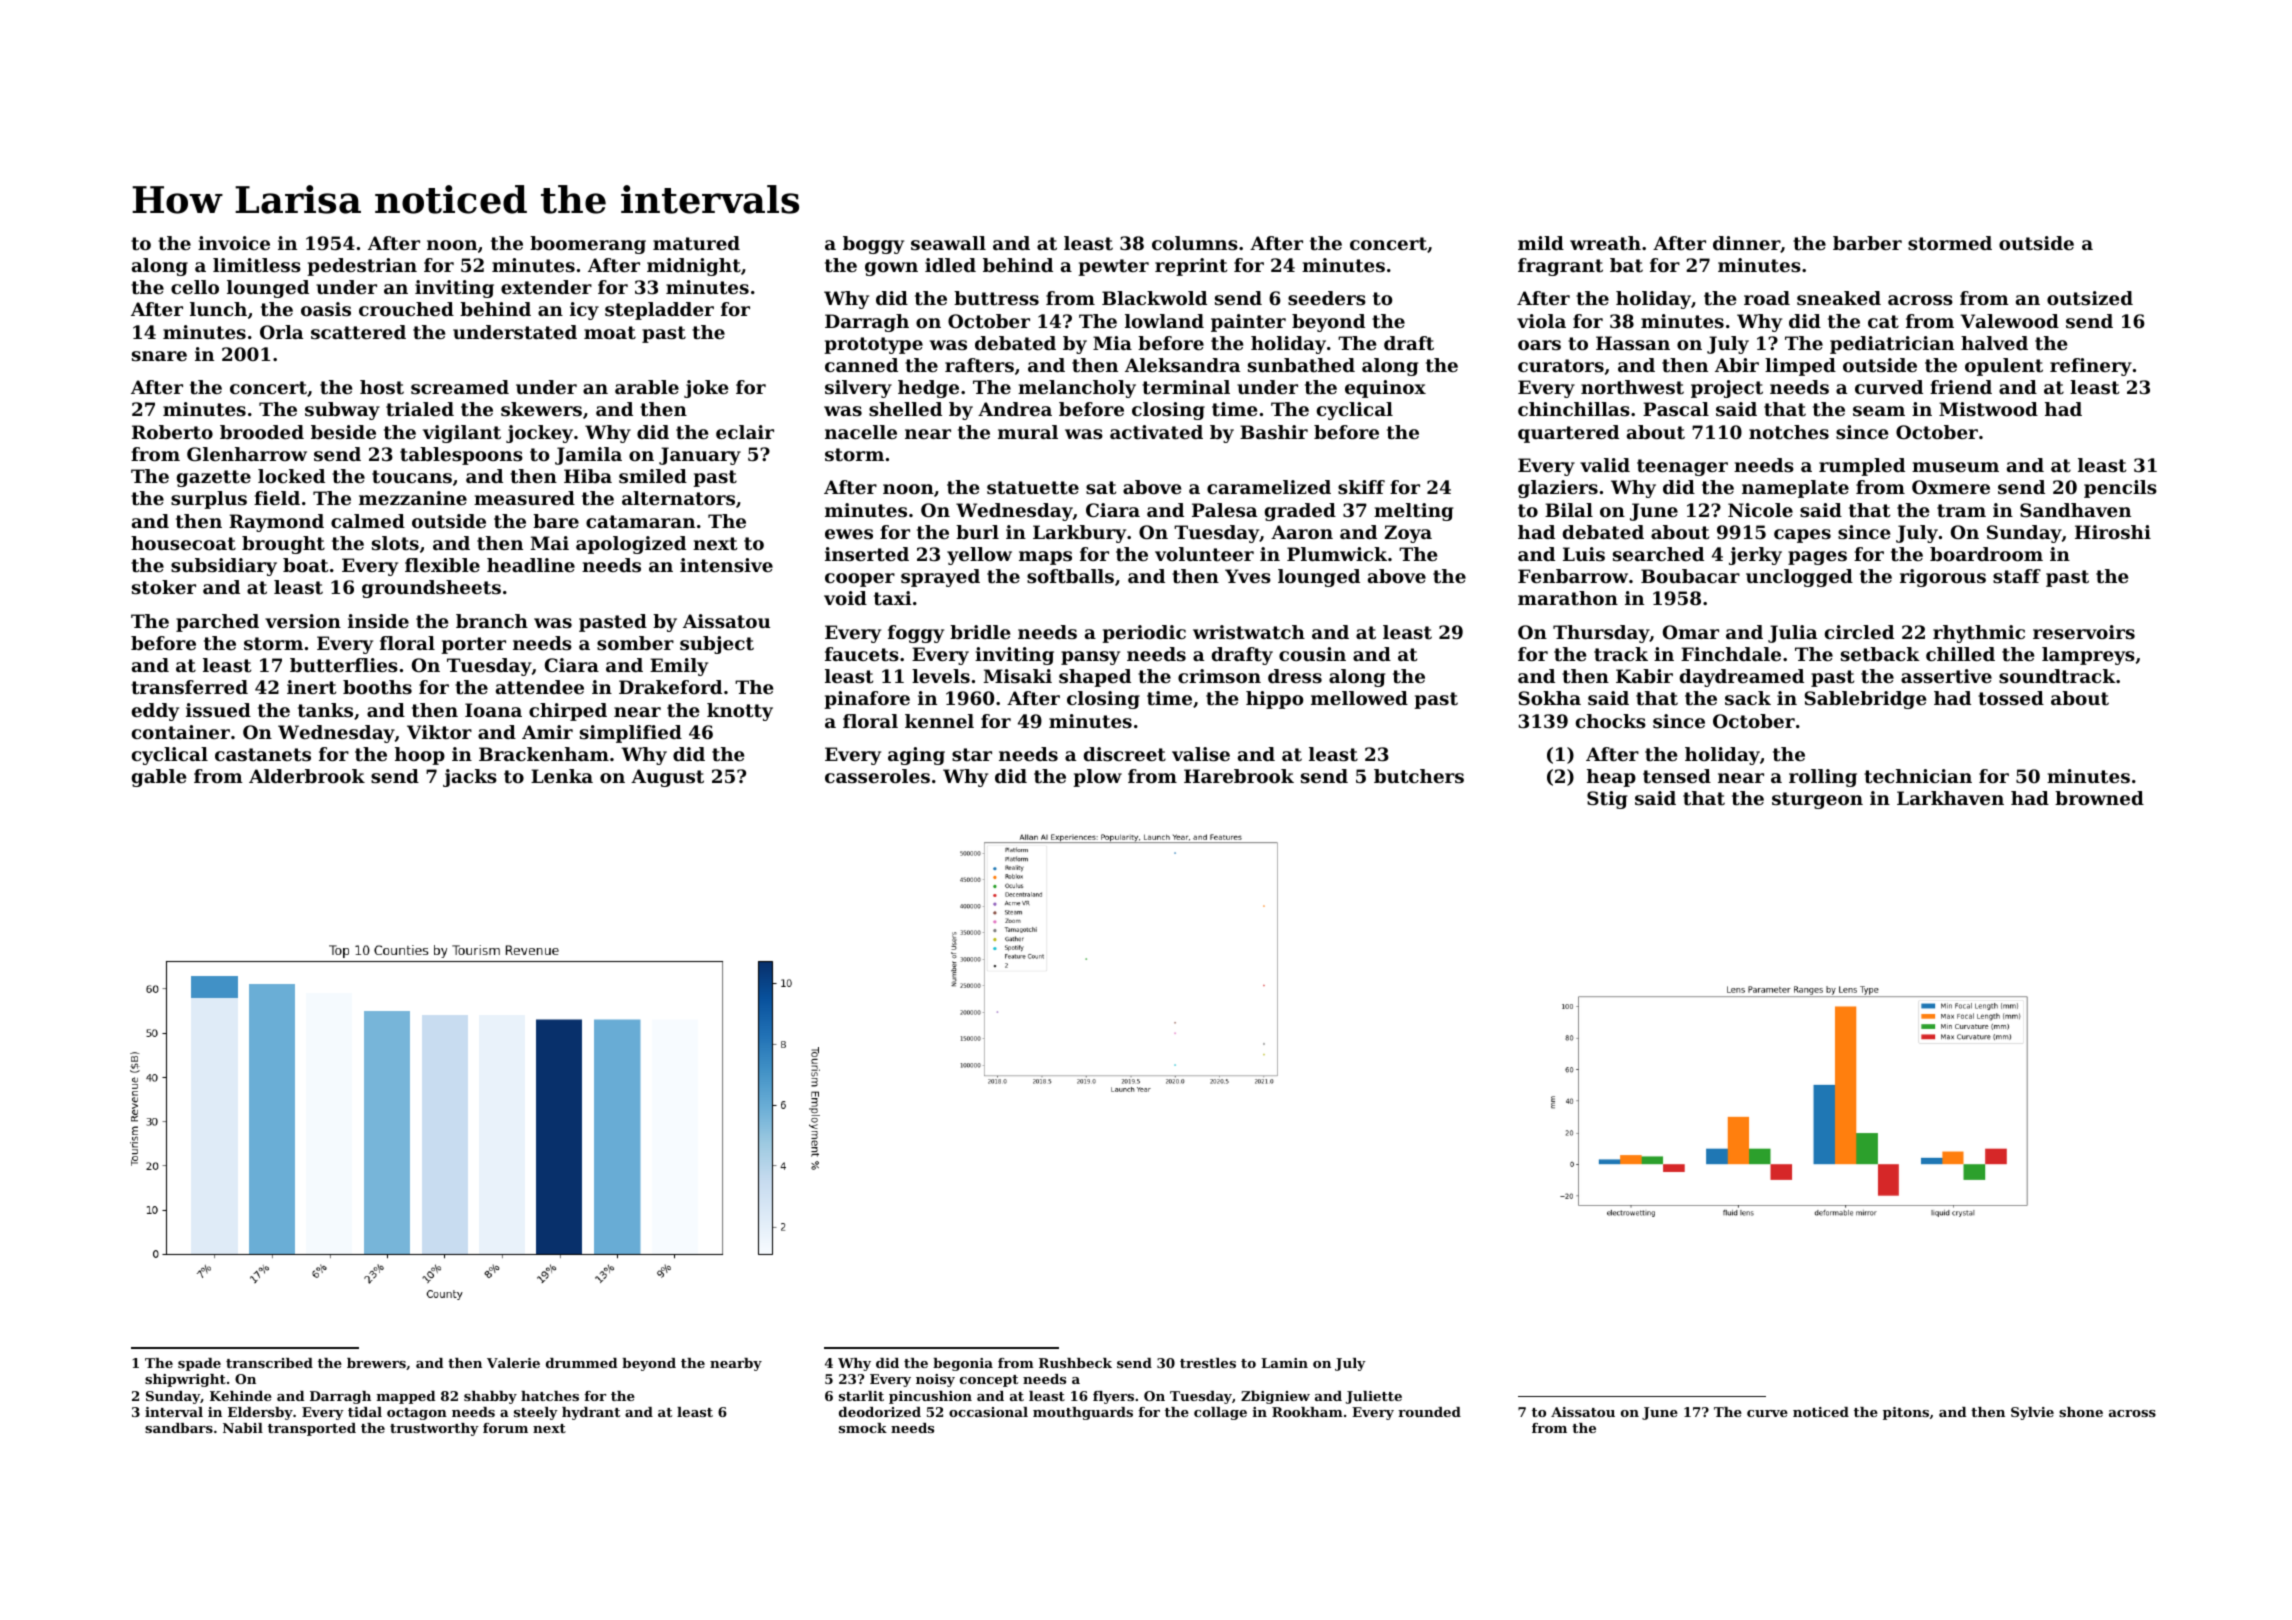 The image size is (2292, 1620). Describe the element at coordinates (1867, 243) in the screenshot. I see `barber` at that location.
